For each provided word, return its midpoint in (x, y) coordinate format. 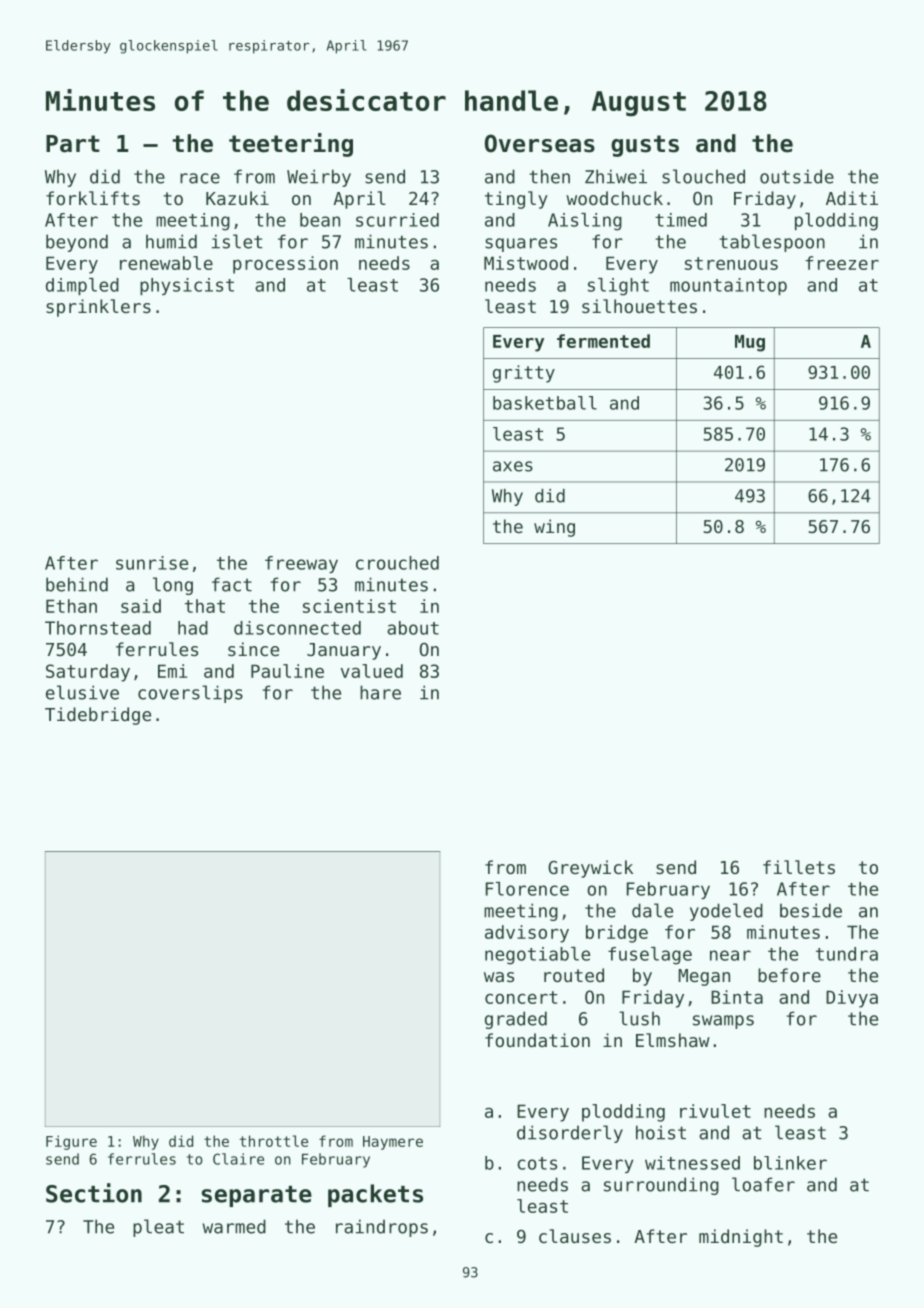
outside (797, 176)
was (499, 977)
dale (652, 910)
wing (554, 528)
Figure (71, 1142)
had (193, 628)
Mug (750, 343)
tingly (516, 200)
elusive (82, 692)
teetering (291, 145)
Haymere (393, 1143)
